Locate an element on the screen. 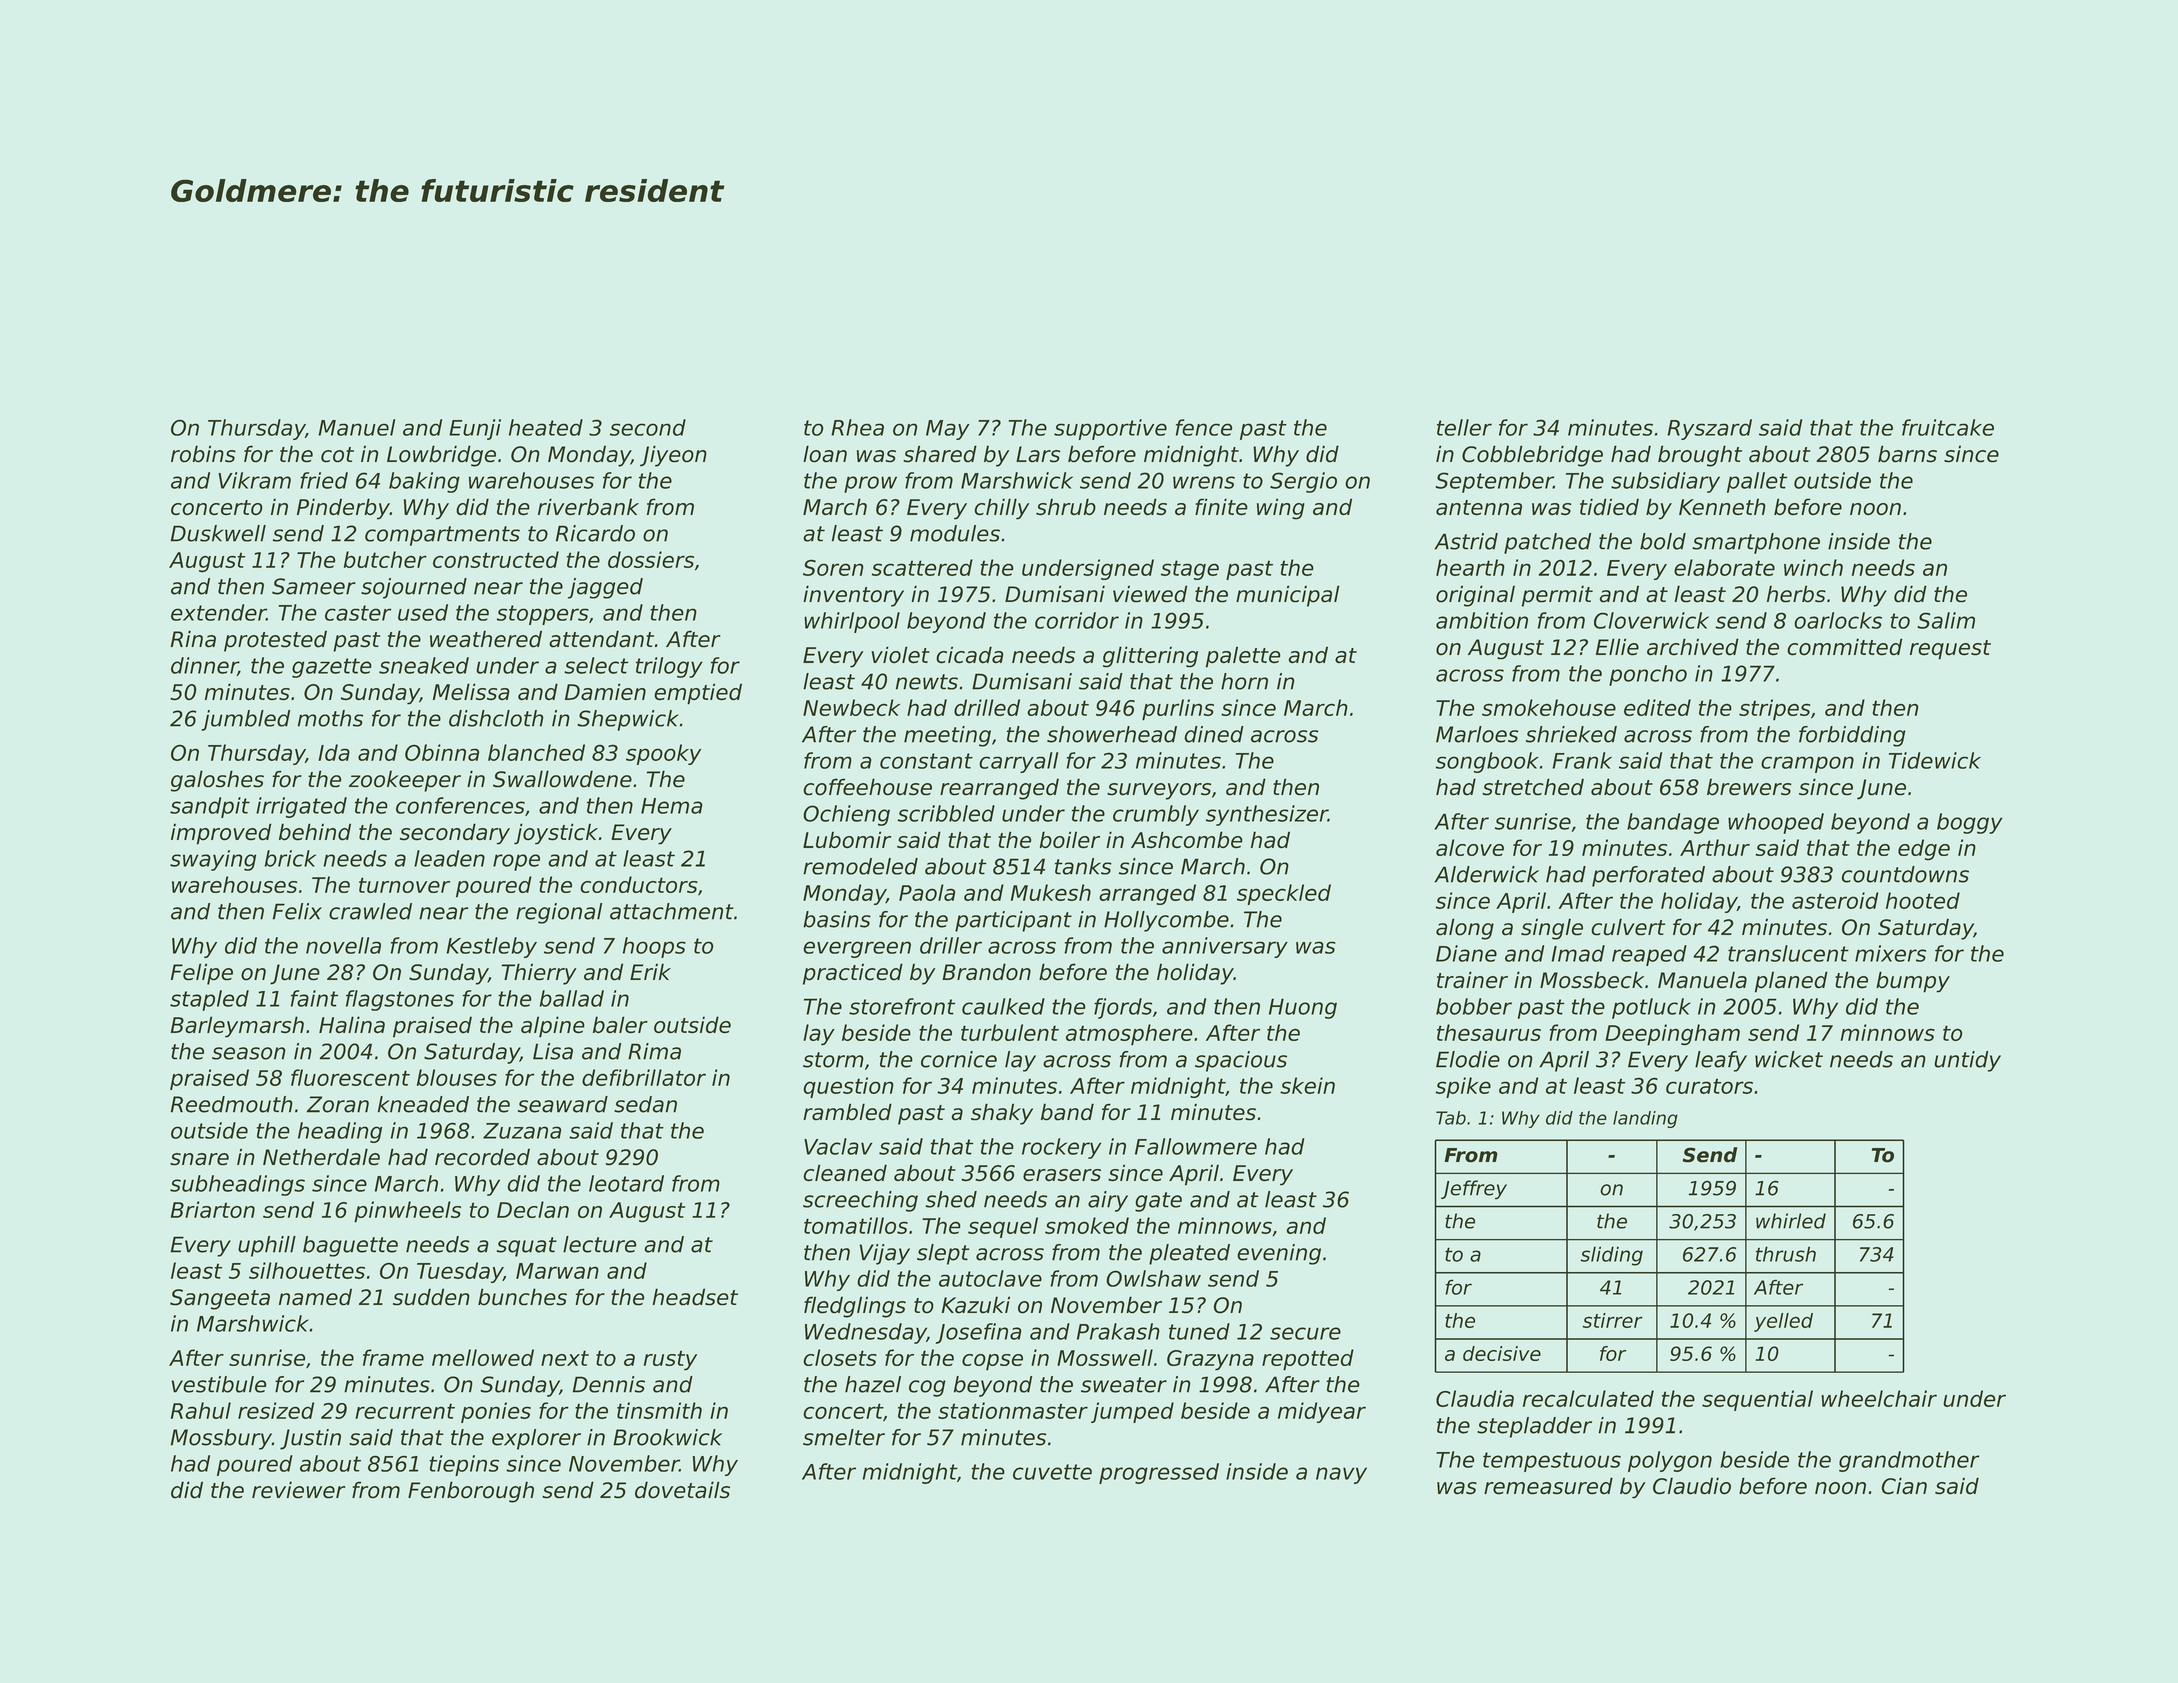 The image size is (2178, 1683). baking is located at coordinates (424, 482).
